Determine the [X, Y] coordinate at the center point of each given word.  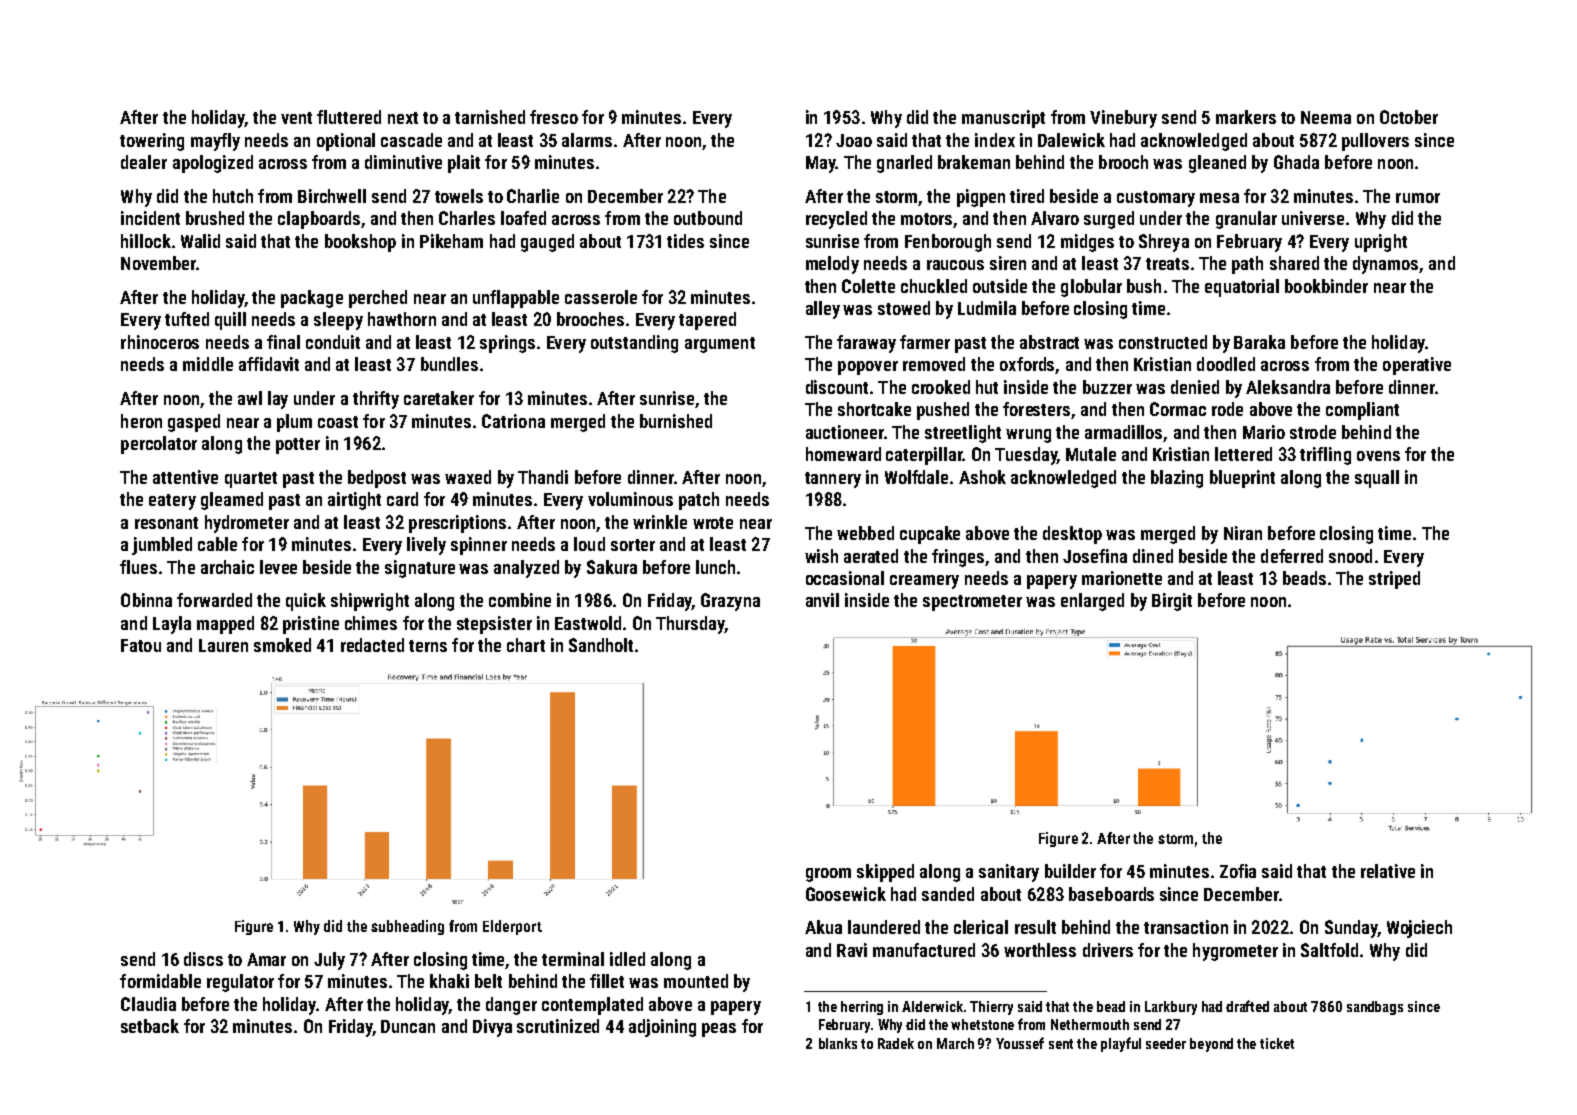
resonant [166, 523]
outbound [708, 218]
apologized [213, 164]
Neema [1326, 117]
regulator [240, 983]
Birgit [1172, 602]
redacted [372, 645]
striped [1394, 580]
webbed [865, 533]
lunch [715, 567]
